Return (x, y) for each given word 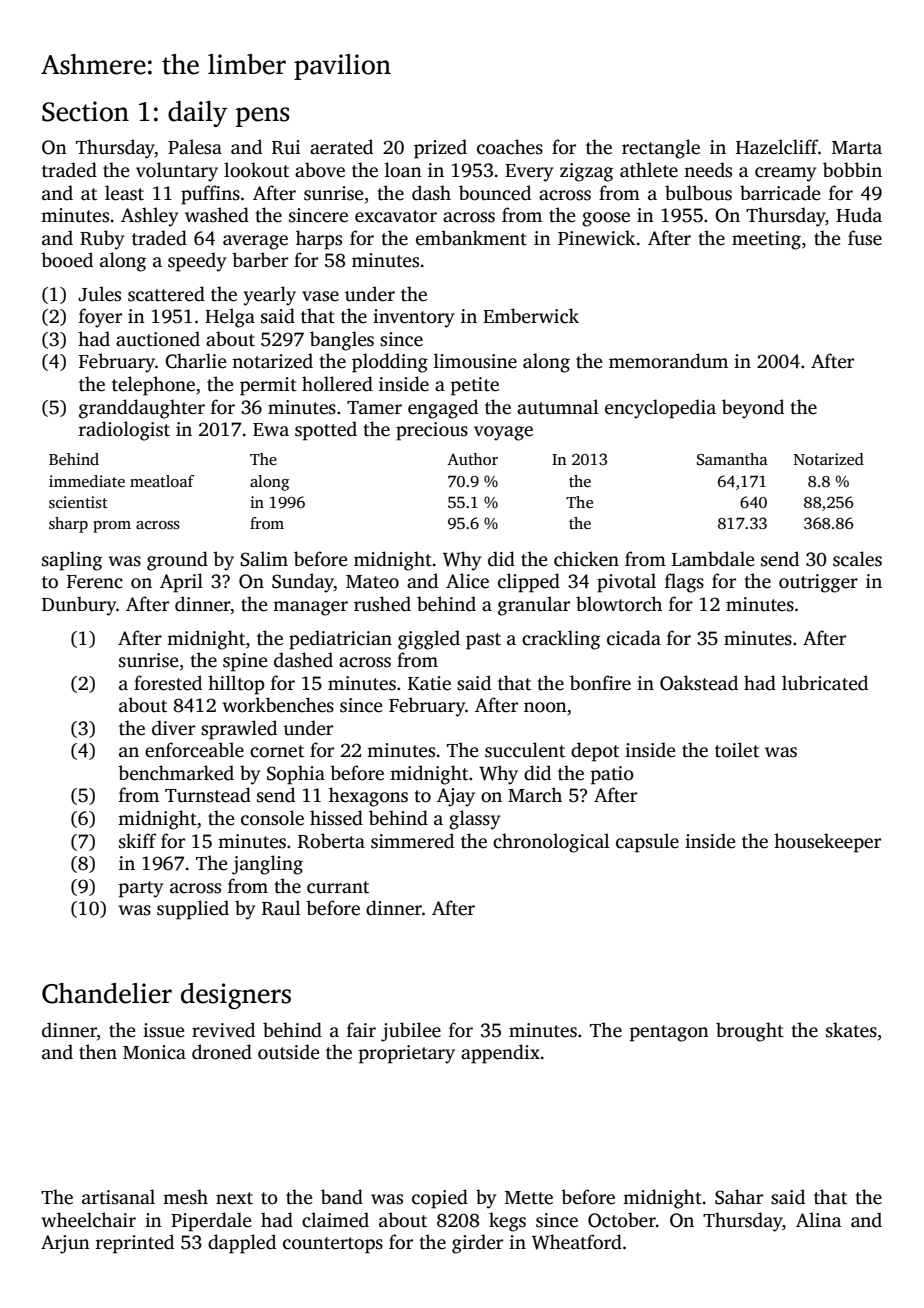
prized (440, 149)
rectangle (661, 149)
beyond (753, 409)
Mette (529, 1198)
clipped (529, 583)
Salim (264, 559)
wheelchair (88, 1220)
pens (263, 117)
